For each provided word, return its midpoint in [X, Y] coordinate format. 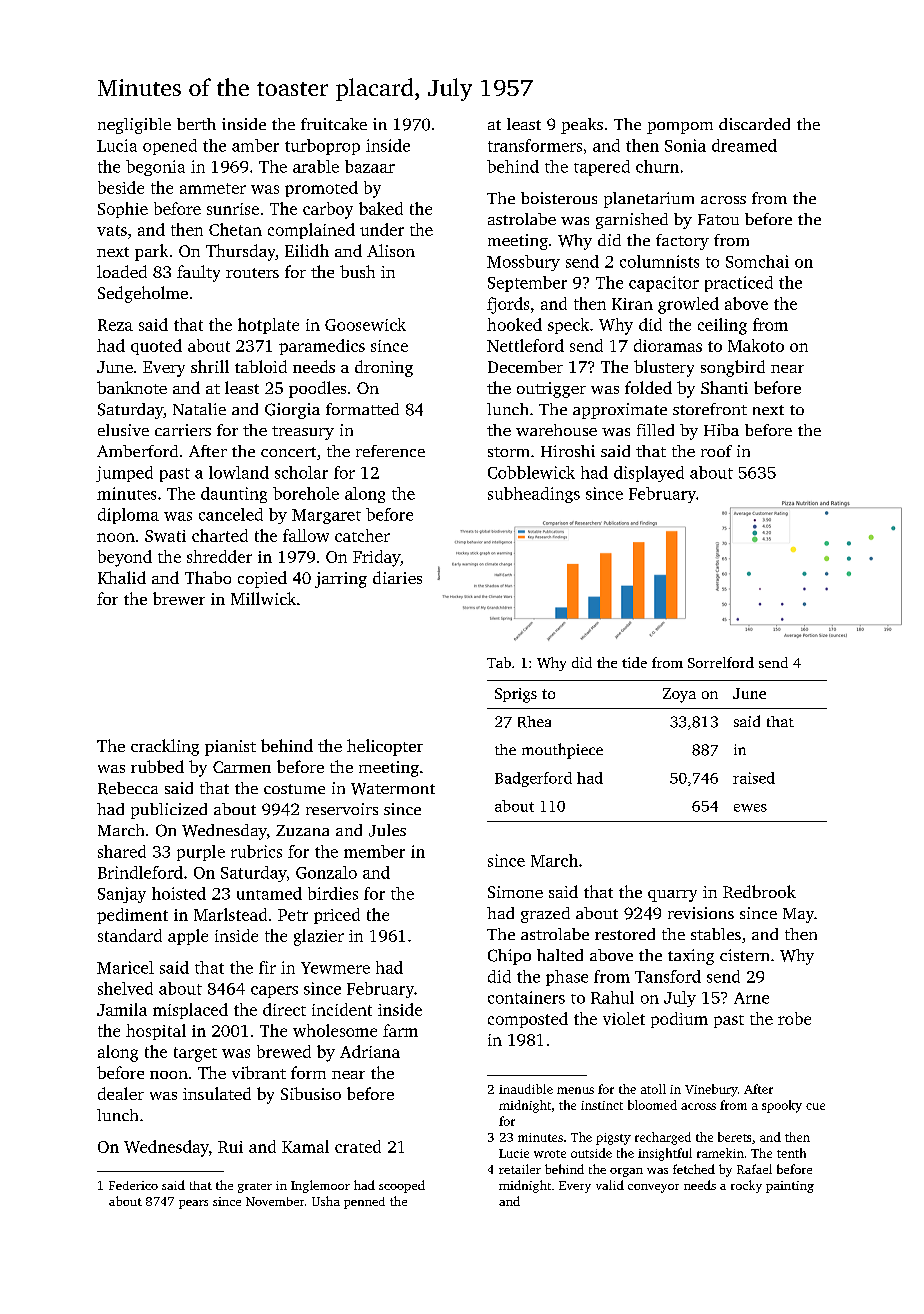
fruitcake [334, 124]
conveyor [653, 1188]
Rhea [534, 722]
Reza [115, 325]
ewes [750, 808]
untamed [269, 893]
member [374, 851]
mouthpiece [562, 751]
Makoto [756, 345]
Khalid [122, 577]
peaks [582, 126]
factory [682, 242]
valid [610, 1185]
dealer [121, 1093]
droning [384, 368]
